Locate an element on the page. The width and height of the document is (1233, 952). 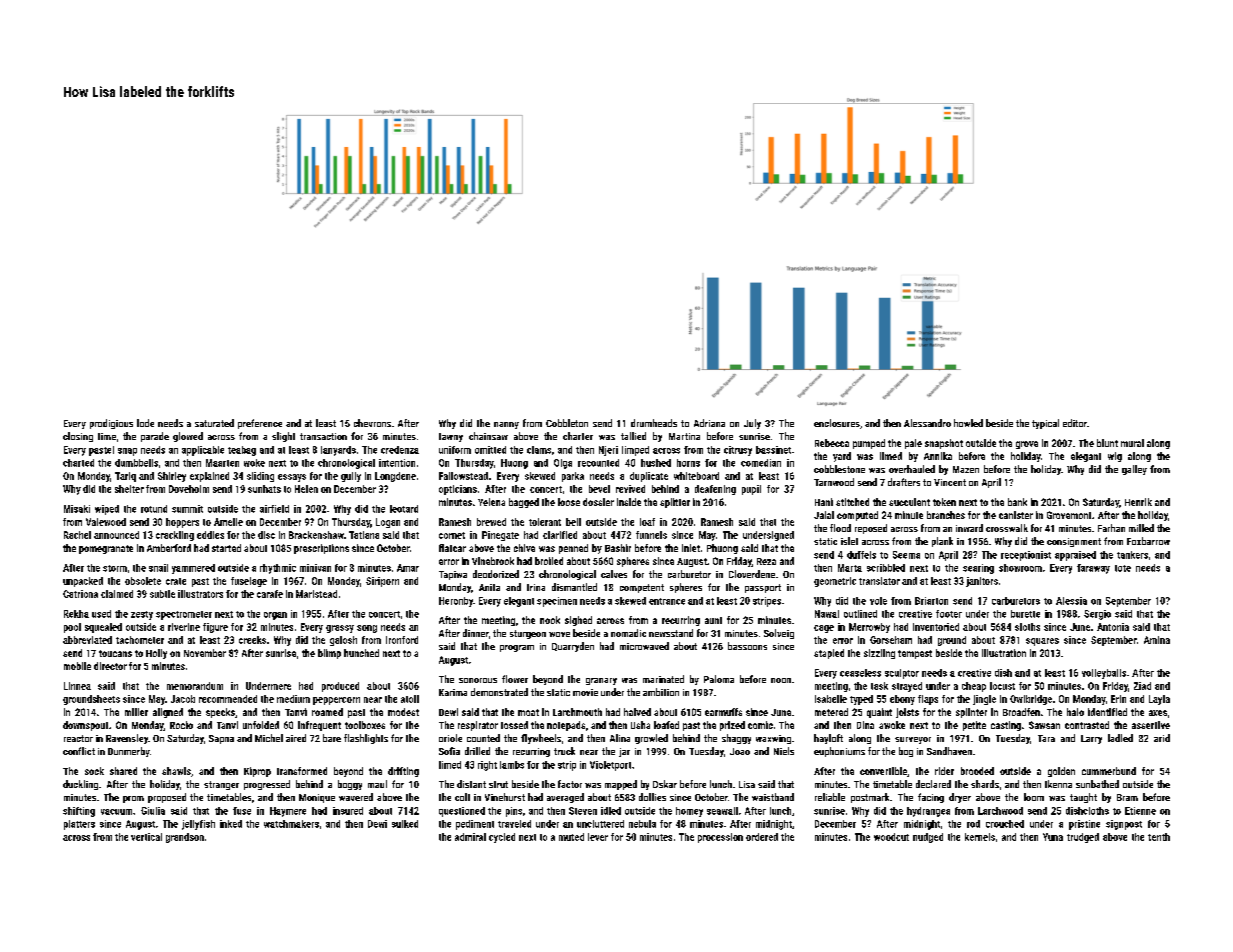
inside is located at coordinates (629, 502).
